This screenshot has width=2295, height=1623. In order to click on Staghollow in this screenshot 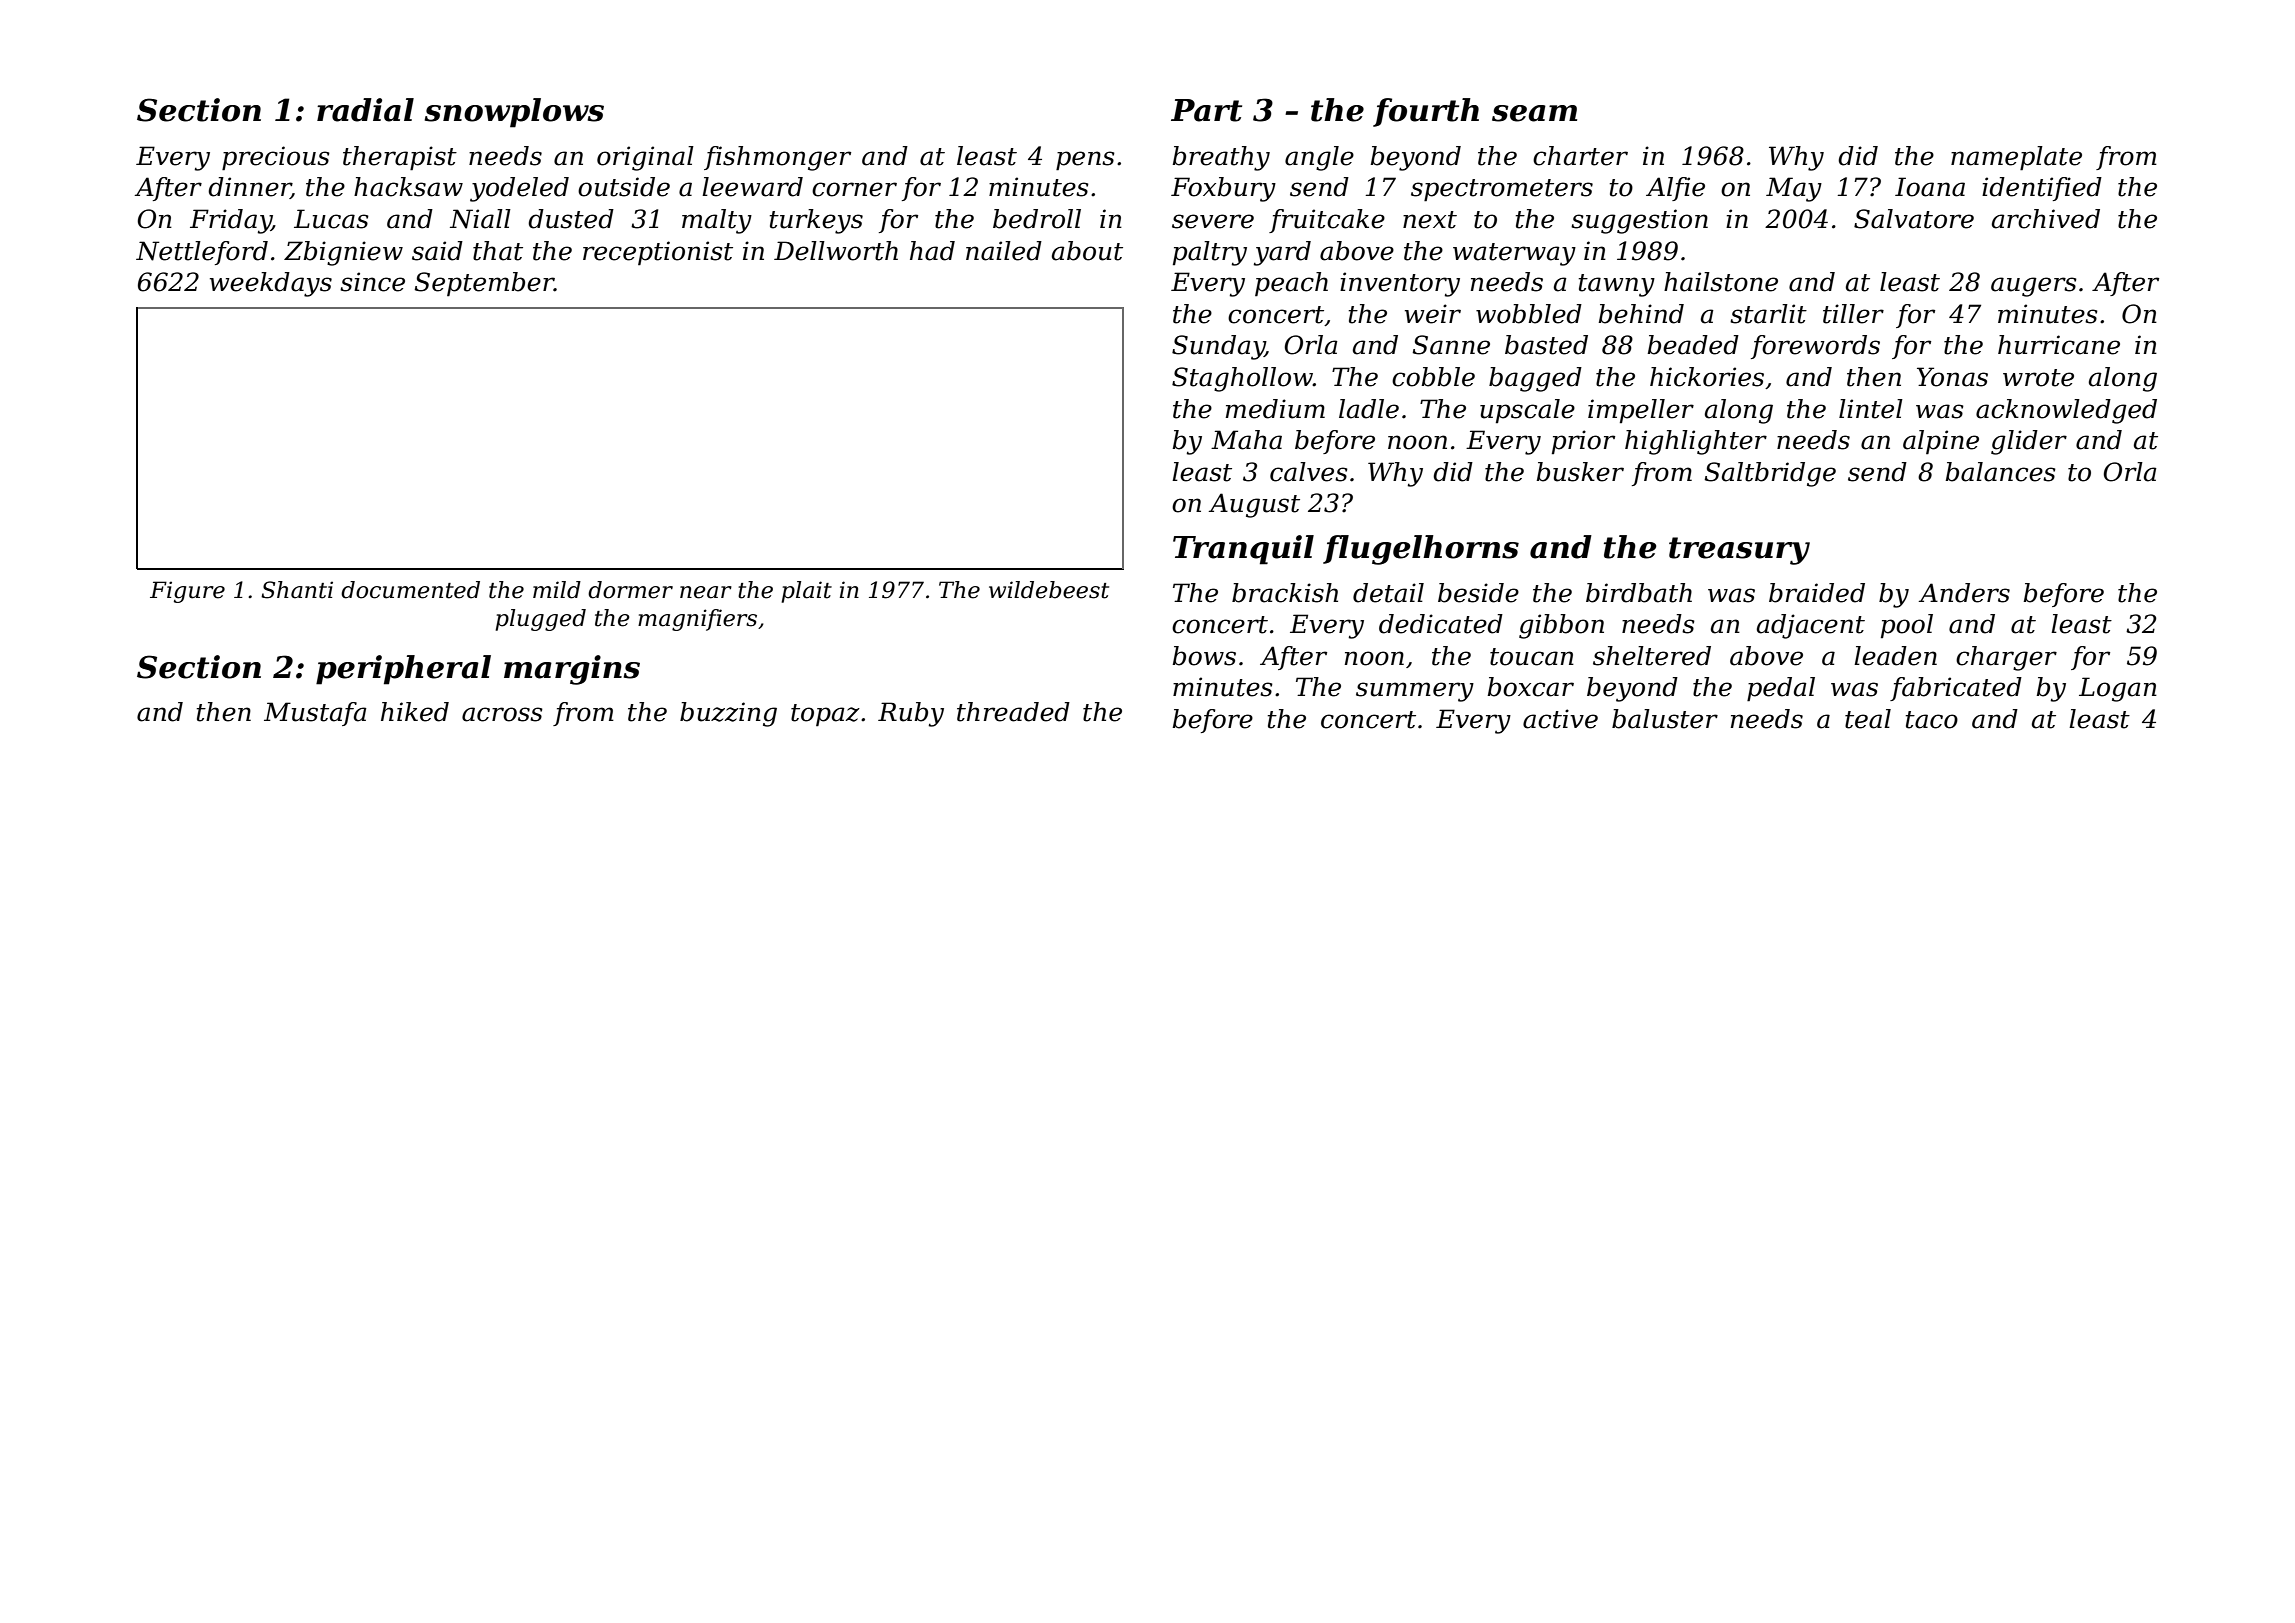, I will do `click(1242, 379)`.
